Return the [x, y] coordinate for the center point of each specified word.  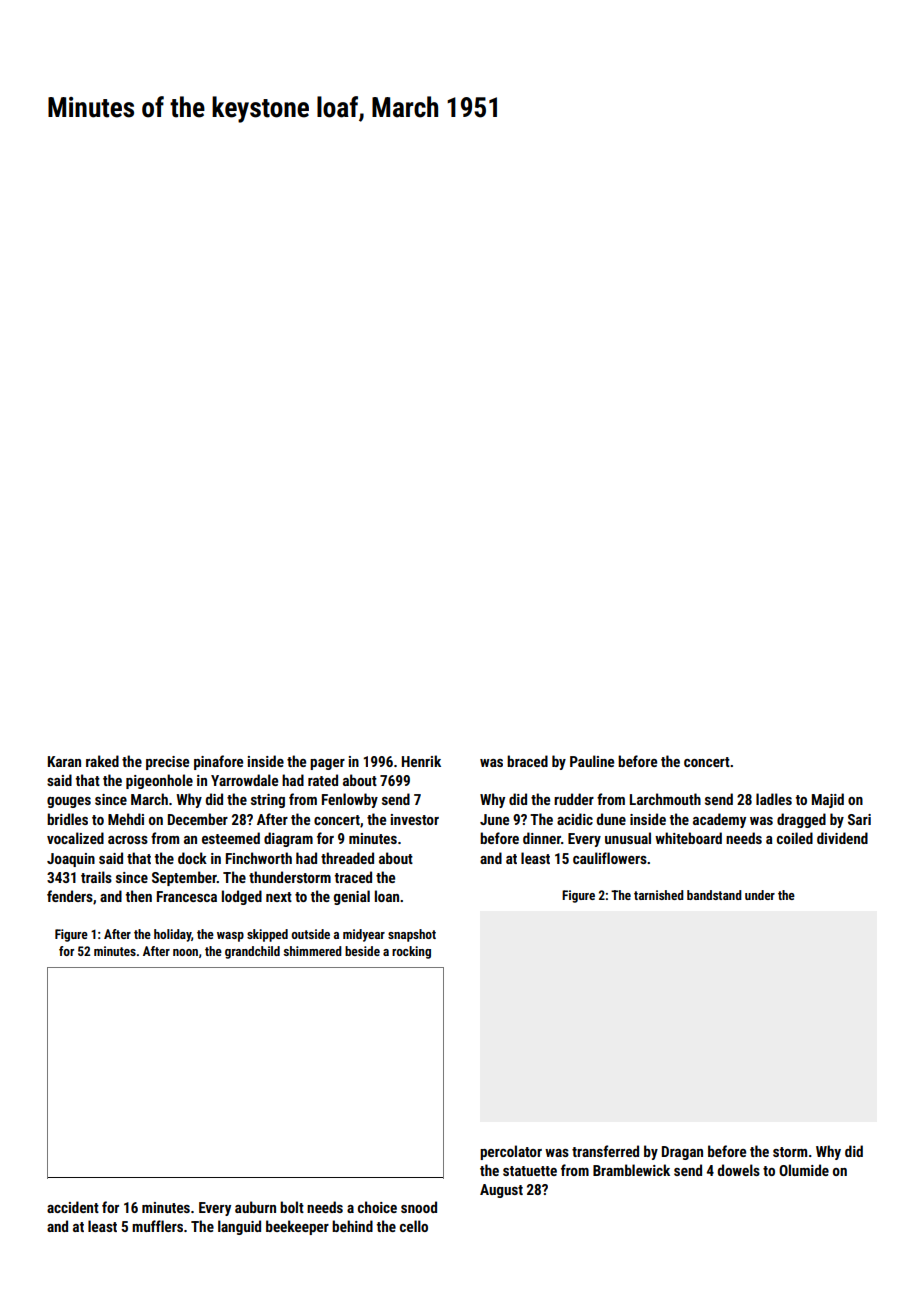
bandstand [714, 895]
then [138, 896]
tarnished [659, 895]
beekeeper [297, 1227]
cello [414, 1226]
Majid [828, 800]
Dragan [682, 1153]
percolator [511, 1152]
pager [327, 764]
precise [167, 763]
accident [73, 1207]
